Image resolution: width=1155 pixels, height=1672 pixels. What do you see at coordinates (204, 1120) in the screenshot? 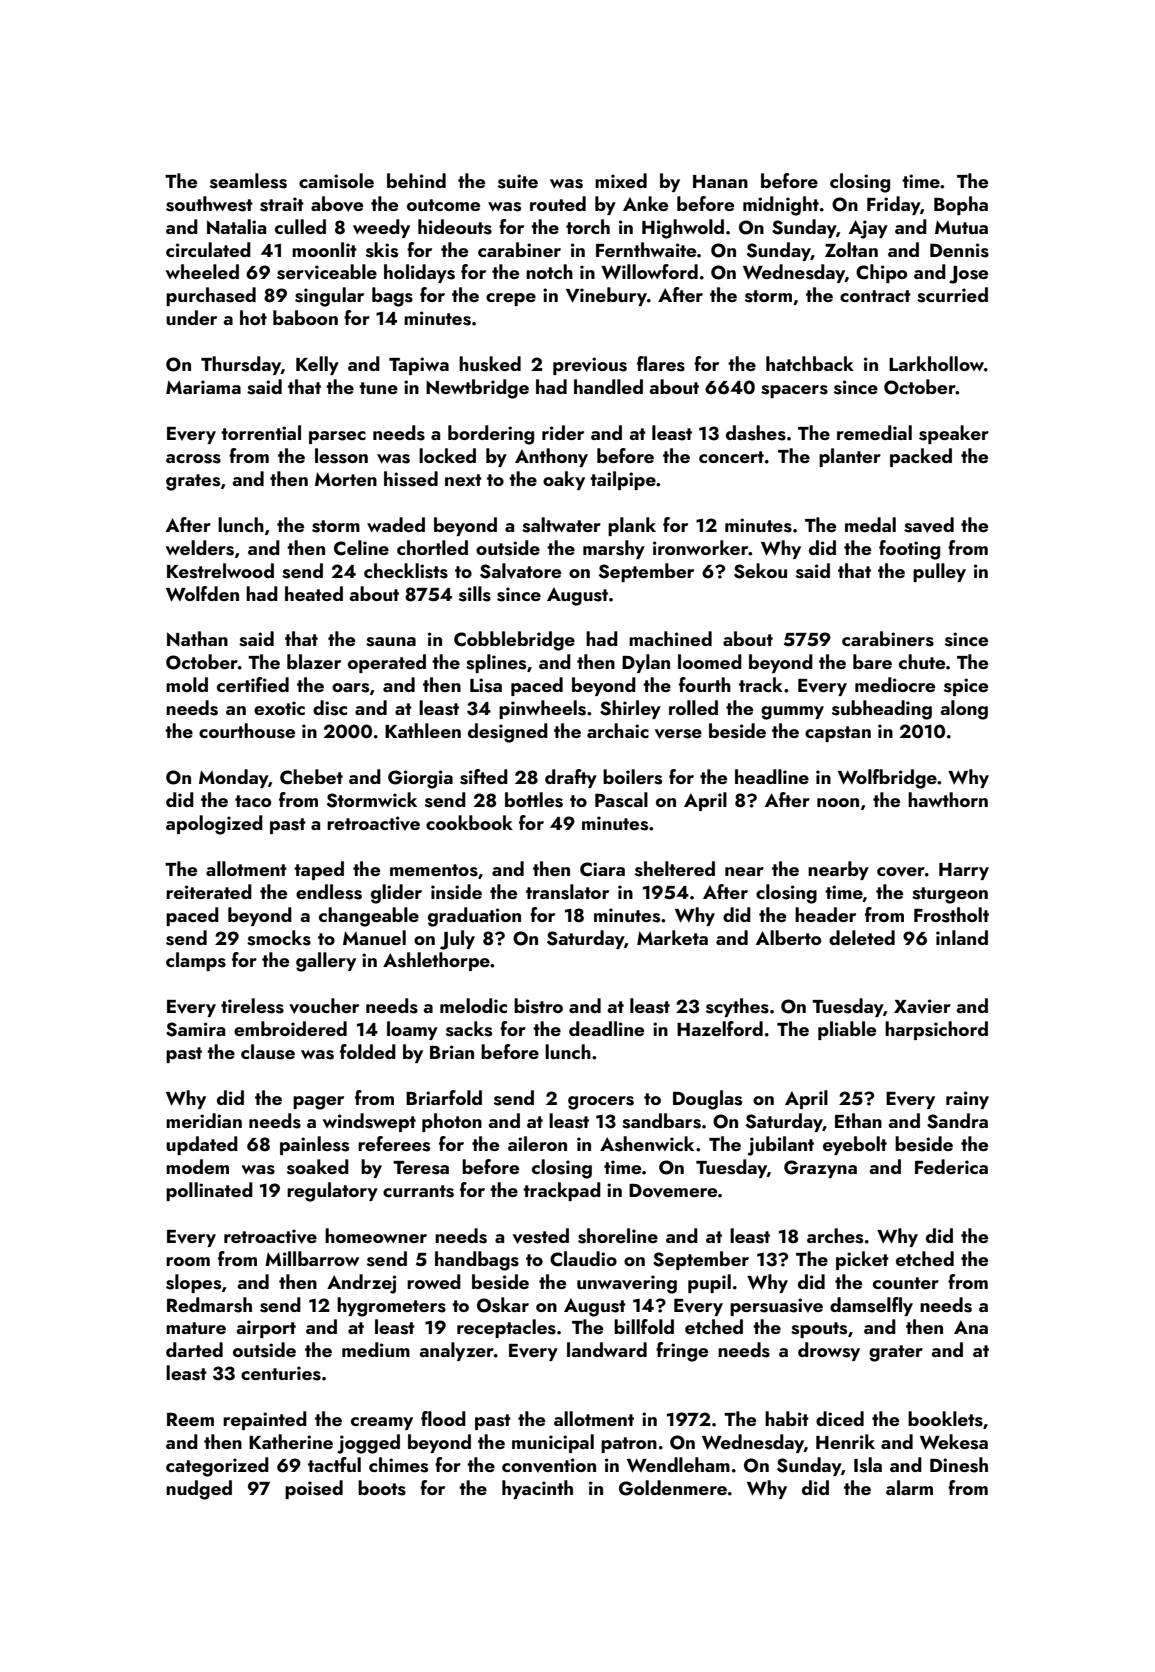
I see `meridian` at bounding box center [204, 1120].
